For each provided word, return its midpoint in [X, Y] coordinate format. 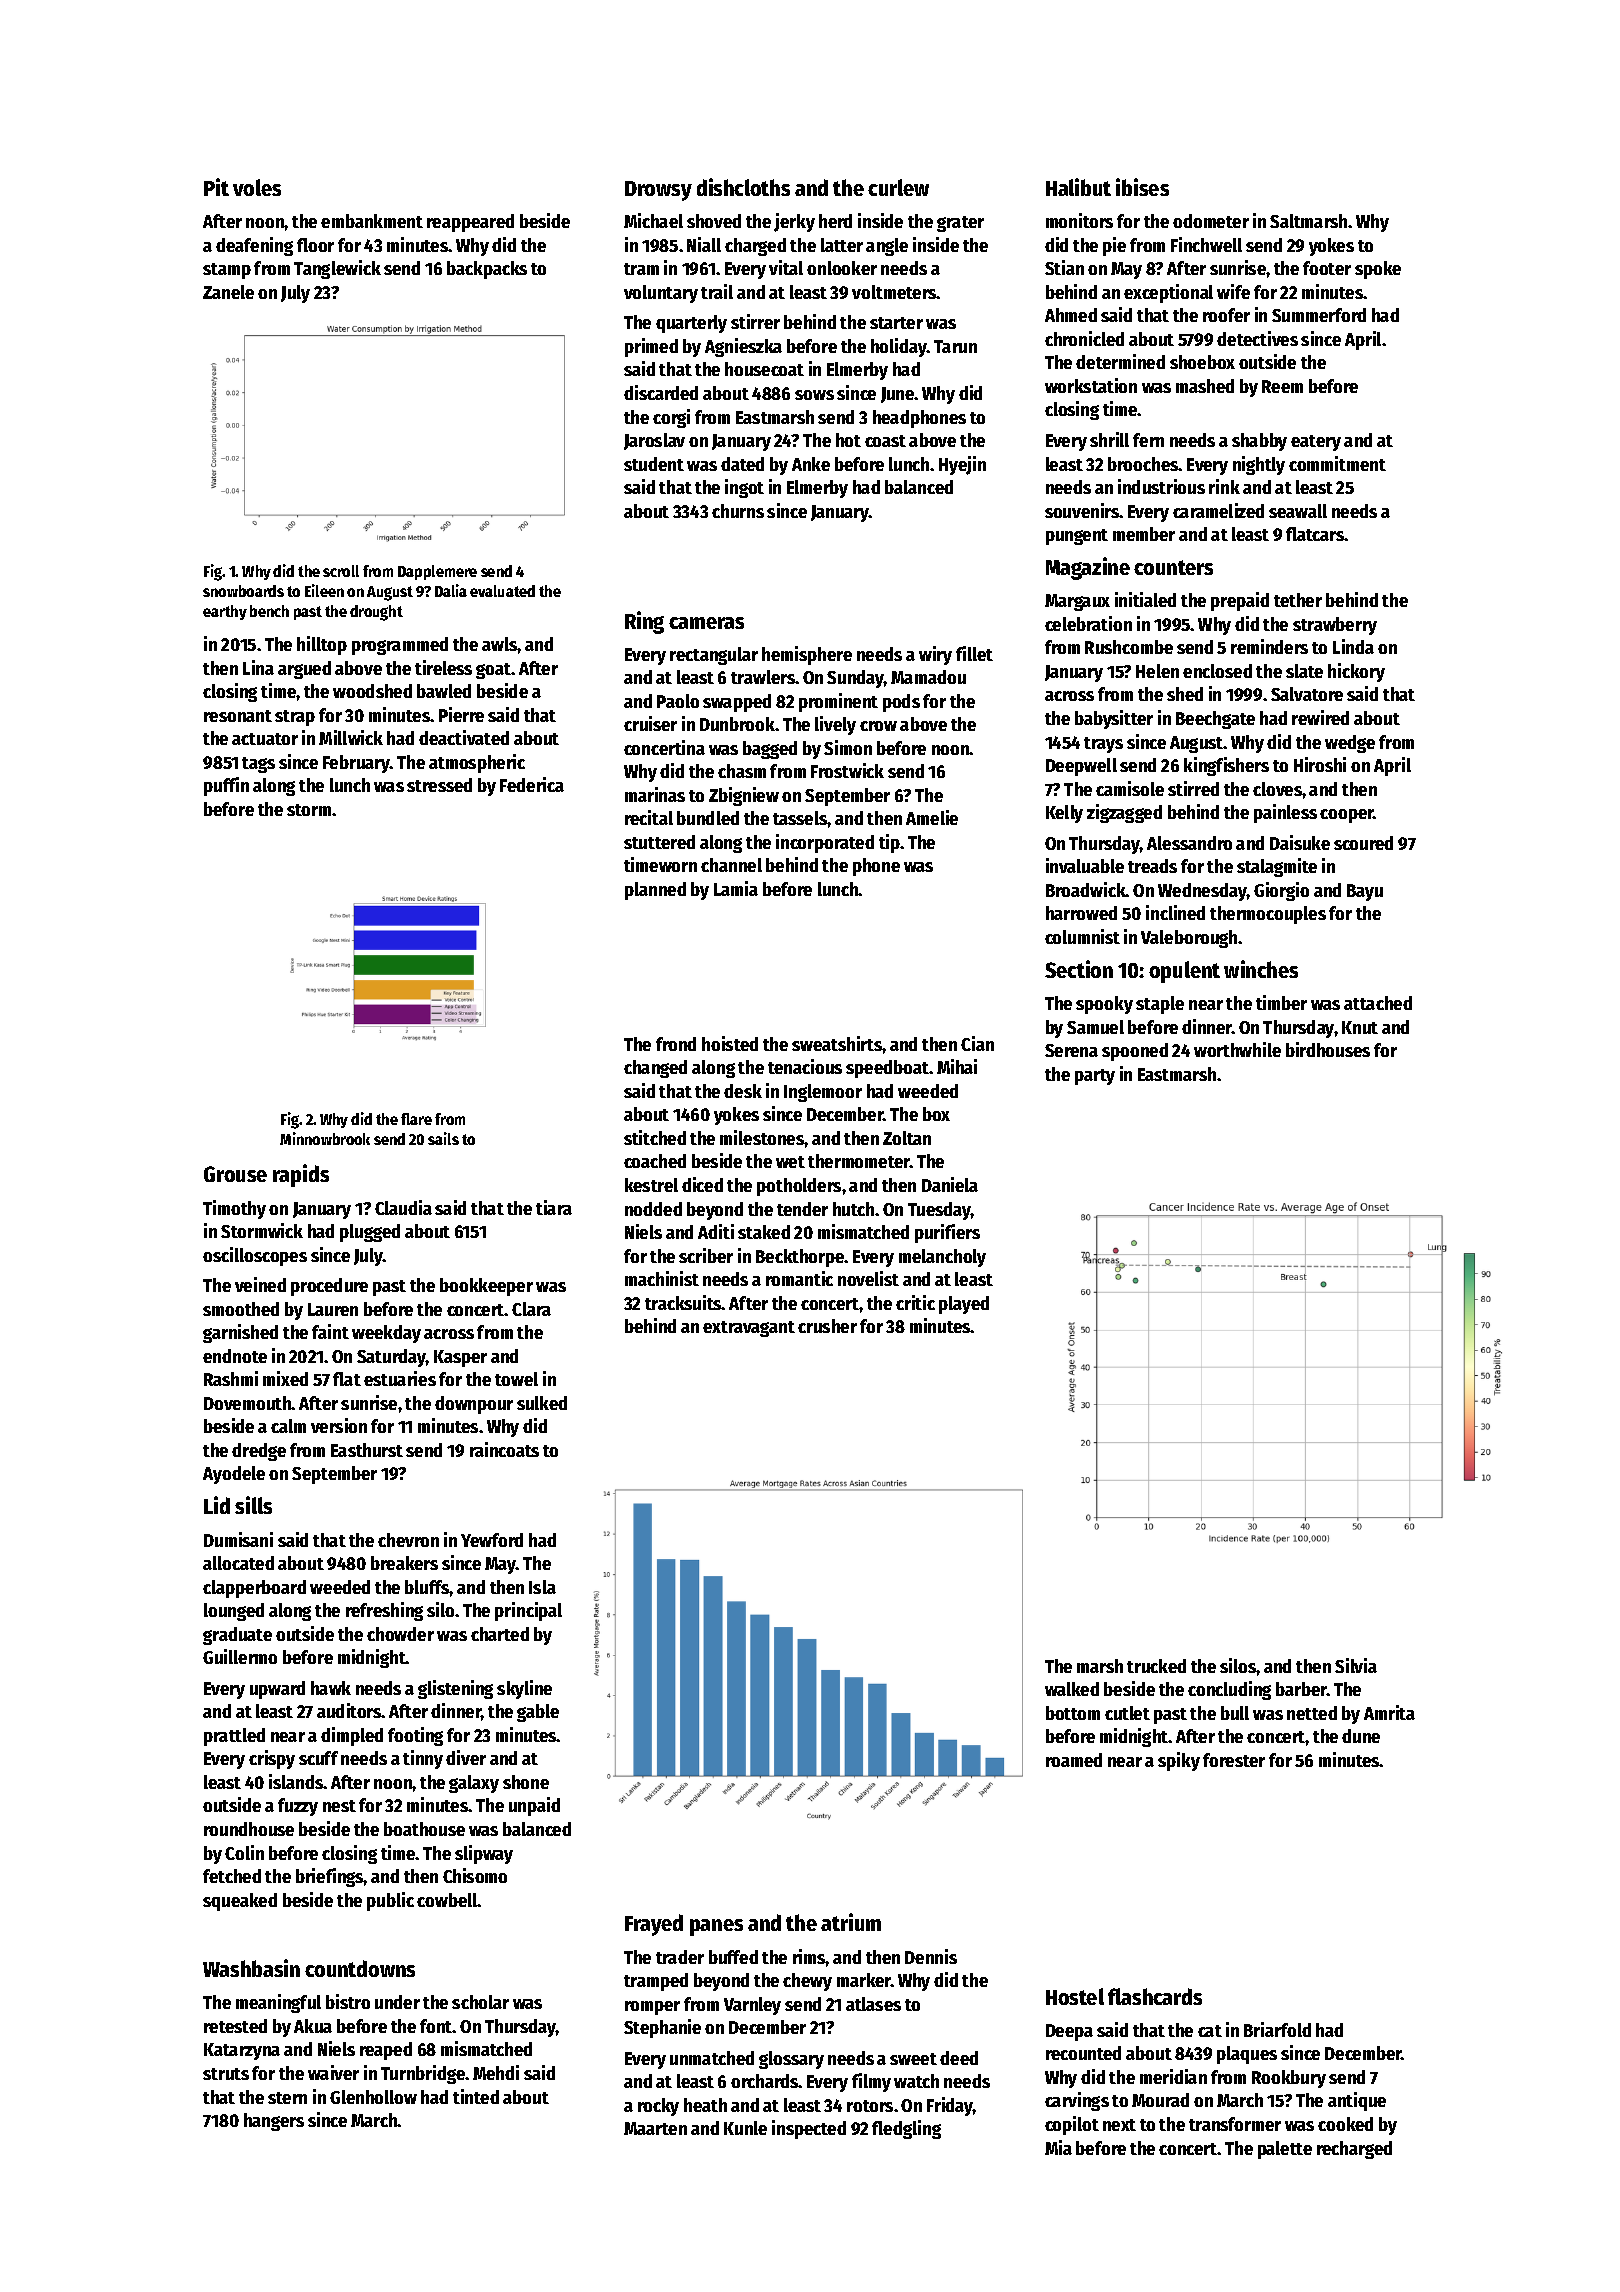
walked [1072, 1689]
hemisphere [807, 655]
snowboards [243, 591]
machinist [662, 1278]
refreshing [384, 1611]
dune [1361, 1736]
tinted [476, 2096]
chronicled [1084, 338]
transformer [1235, 2124]
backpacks [487, 270]
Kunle [745, 2128]
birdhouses [1328, 1049]
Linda [1353, 646]
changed [655, 1069]
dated [742, 464]
